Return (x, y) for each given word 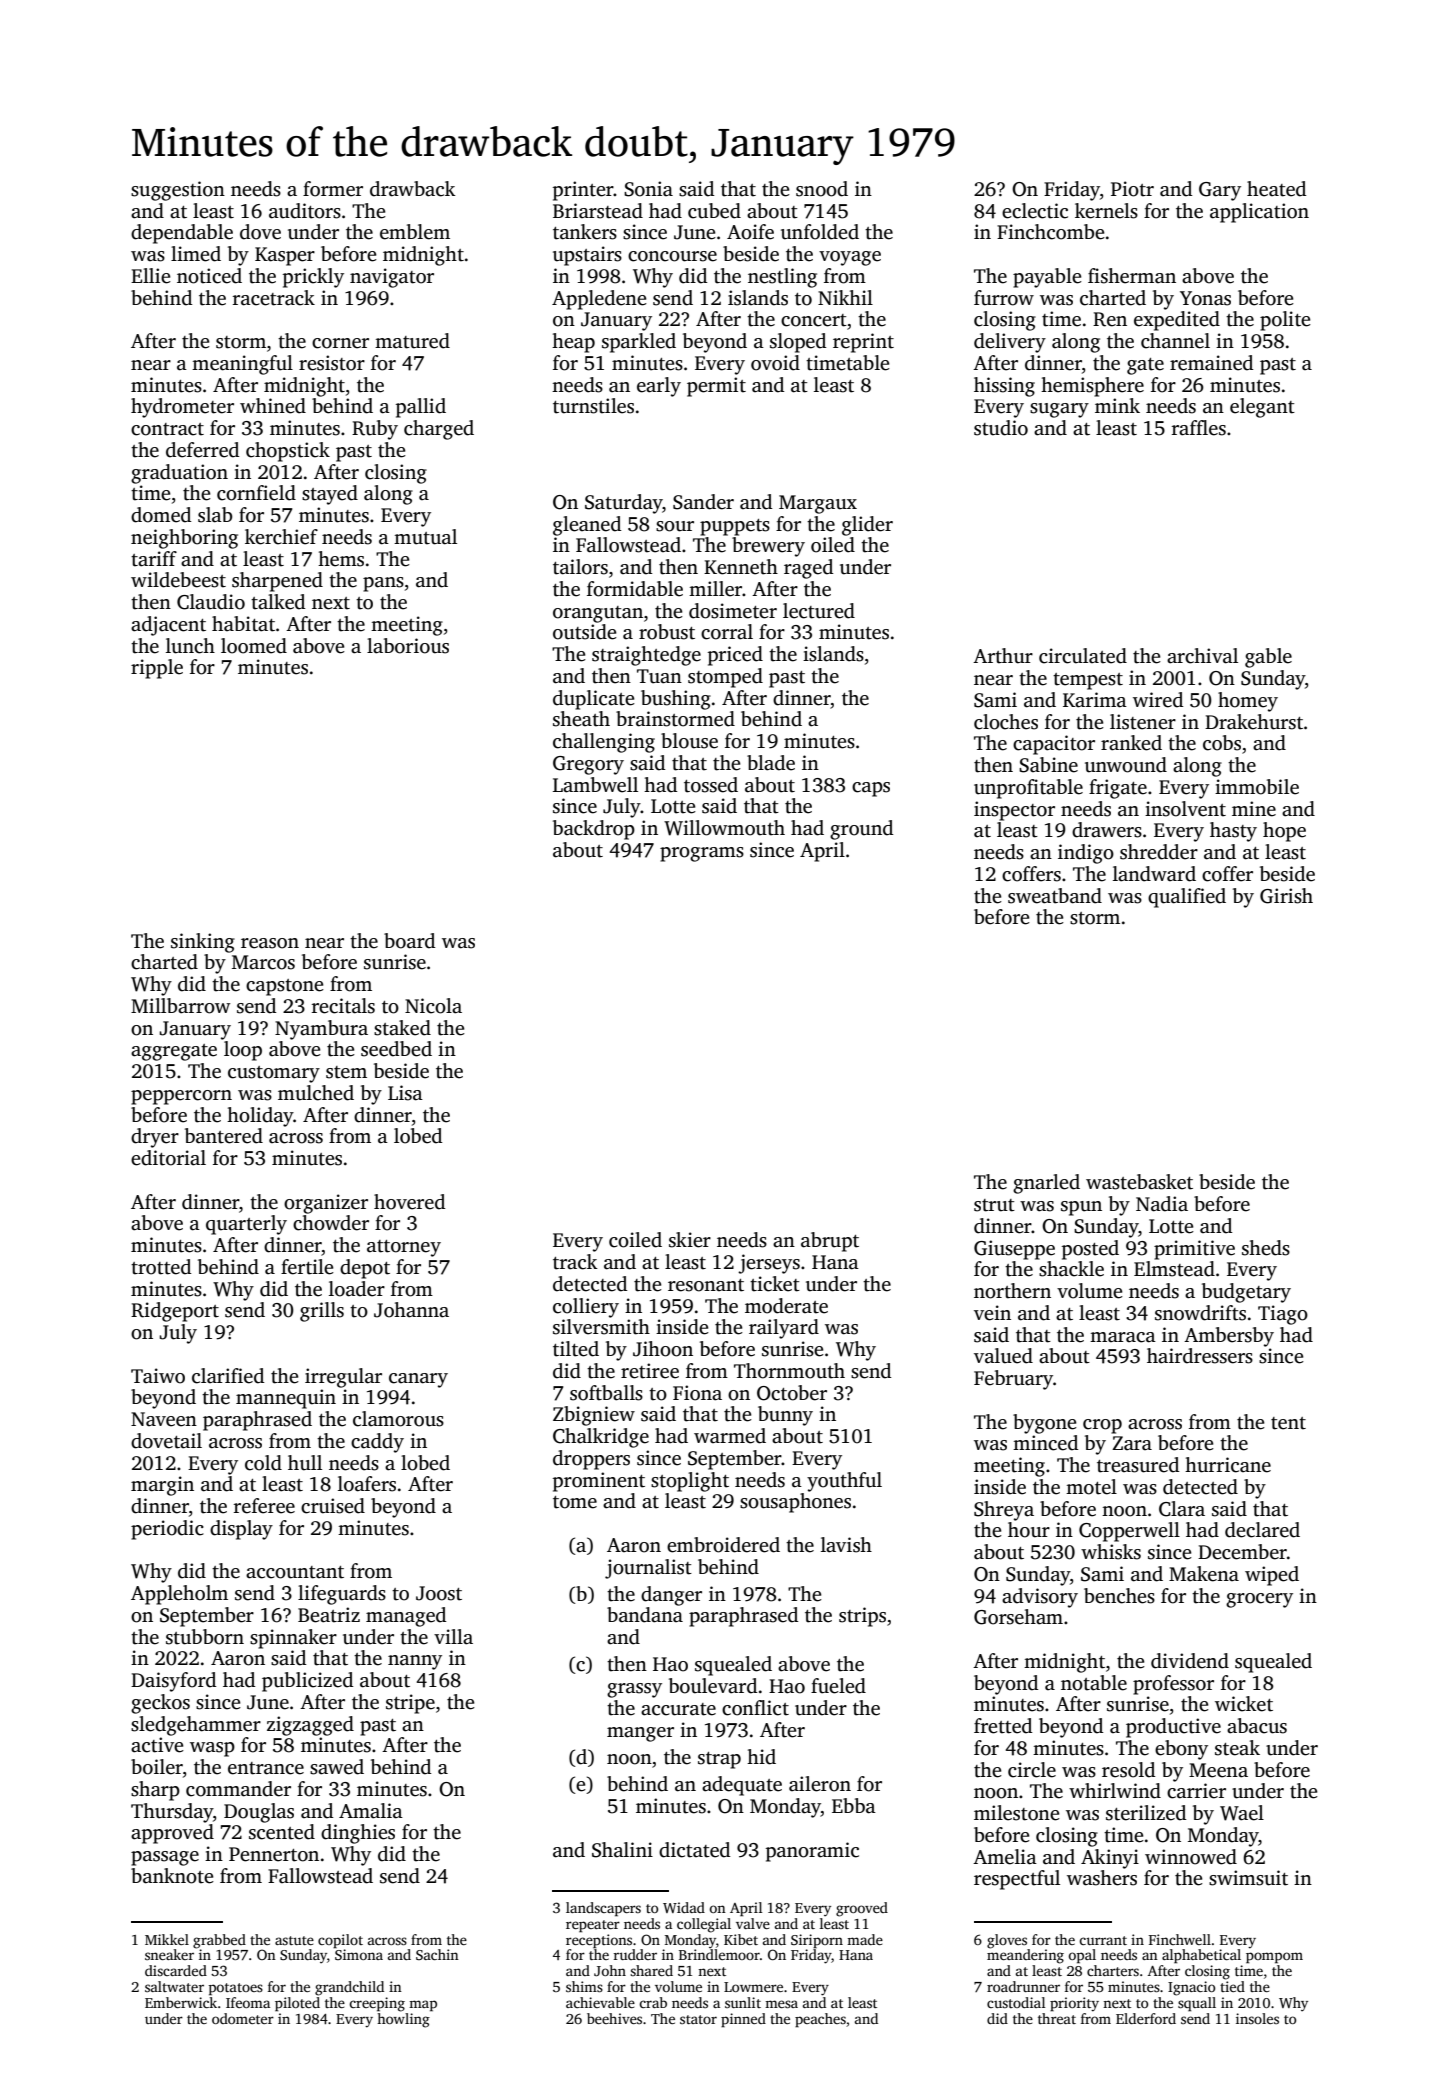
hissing (1004, 387)
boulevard (713, 1686)
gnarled (1046, 1184)
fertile (307, 1267)
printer (583, 191)
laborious (408, 646)
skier (690, 1240)
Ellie (151, 276)
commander (238, 1789)
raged (808, 569)
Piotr (1132, 189)
